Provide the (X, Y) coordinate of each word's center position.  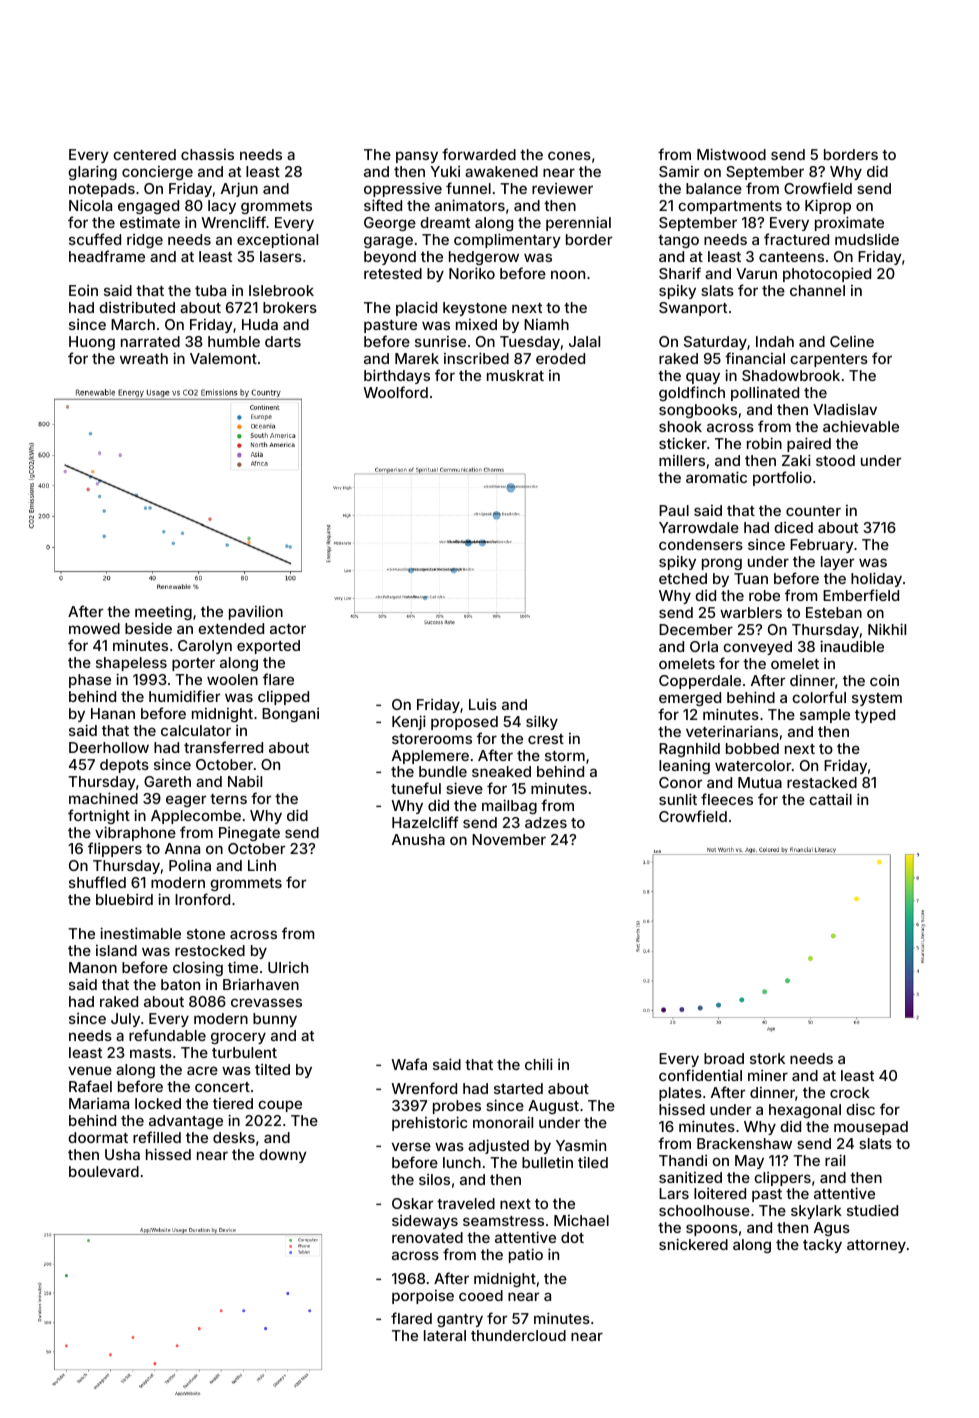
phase (90, 681)
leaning (684, 766)
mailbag (509, 806)
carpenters (829, 360)
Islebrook (281, 290)
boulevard (104, 1171)
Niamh (546, 324)
